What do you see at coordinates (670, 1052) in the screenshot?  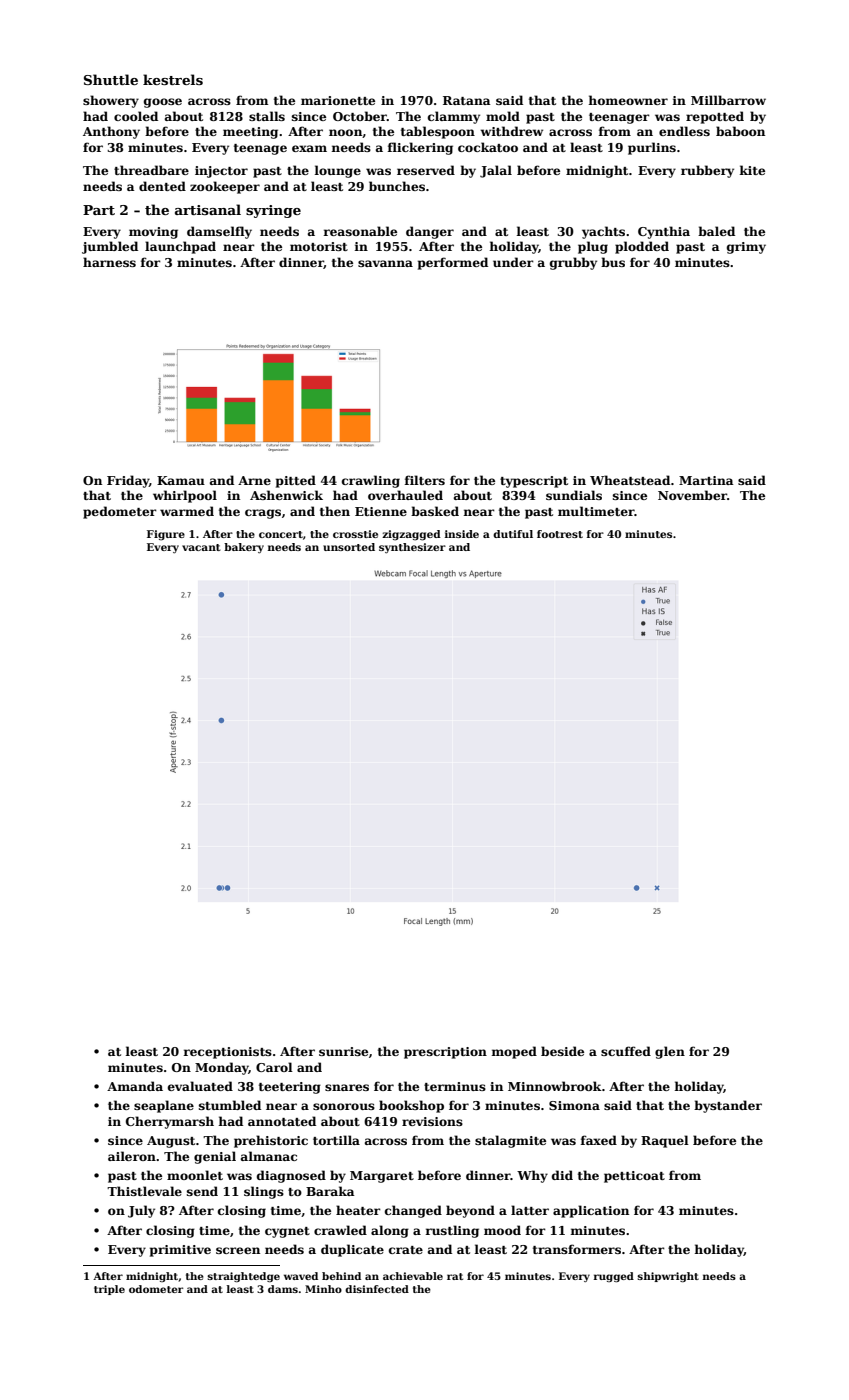 I see `glen` at bounding box center [670, 1052].
